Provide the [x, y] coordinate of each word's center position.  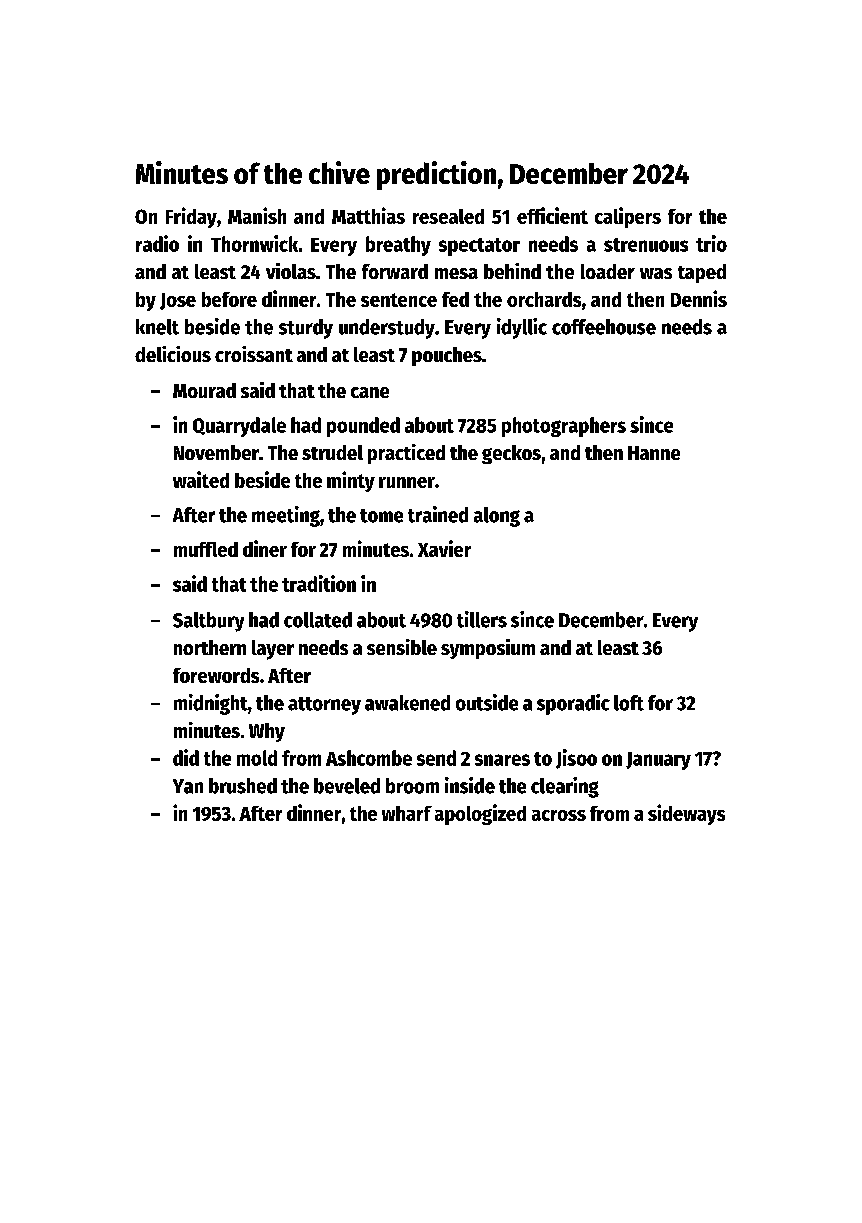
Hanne [654, 453]
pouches [447, 356]
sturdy [306, 329]
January [658, 761]
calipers [628, 217]
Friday [191, 217]
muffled [206, 549]
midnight [211, 704]
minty [351, 481]
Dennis [699, 298]
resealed [448, 216]
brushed [243, 786]
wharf [407, 813]
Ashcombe [369, 758]
